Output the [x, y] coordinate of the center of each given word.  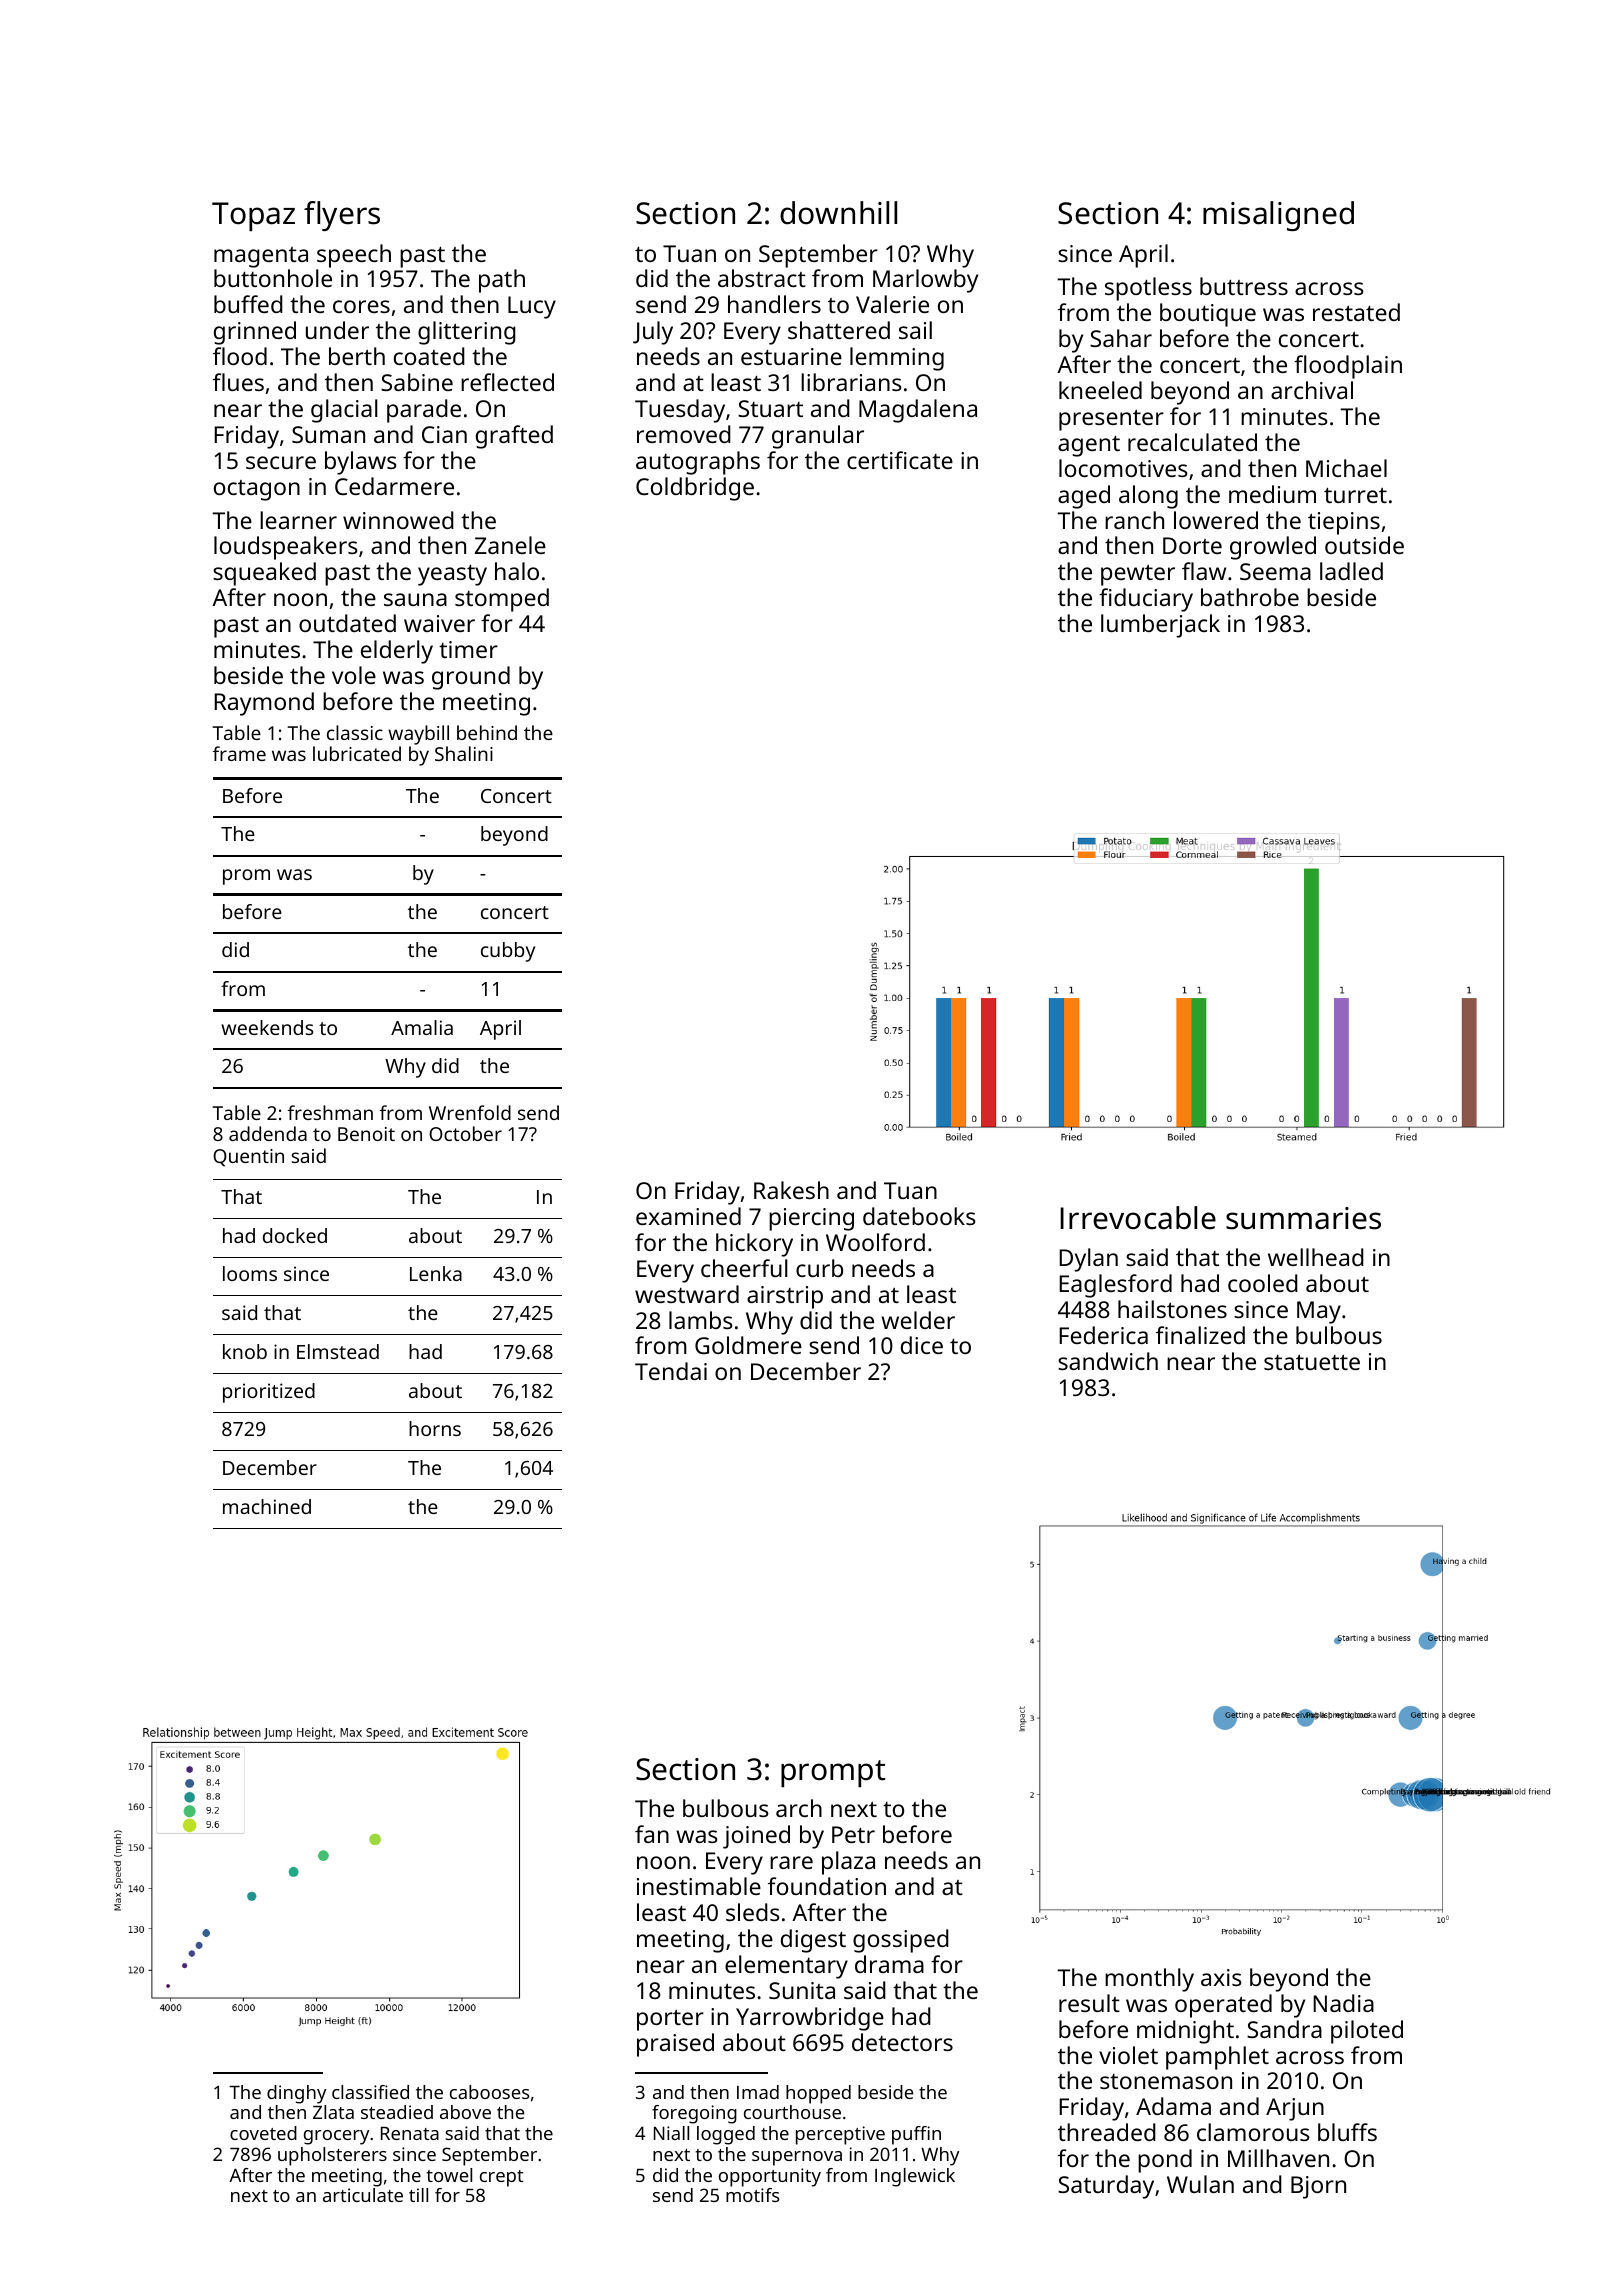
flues [238, 382]
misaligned [1278, 216]
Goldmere [748, 1345]
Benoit [366, 1134]
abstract [762, 278]
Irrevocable [1138, 1218]
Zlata [333, 2112]
